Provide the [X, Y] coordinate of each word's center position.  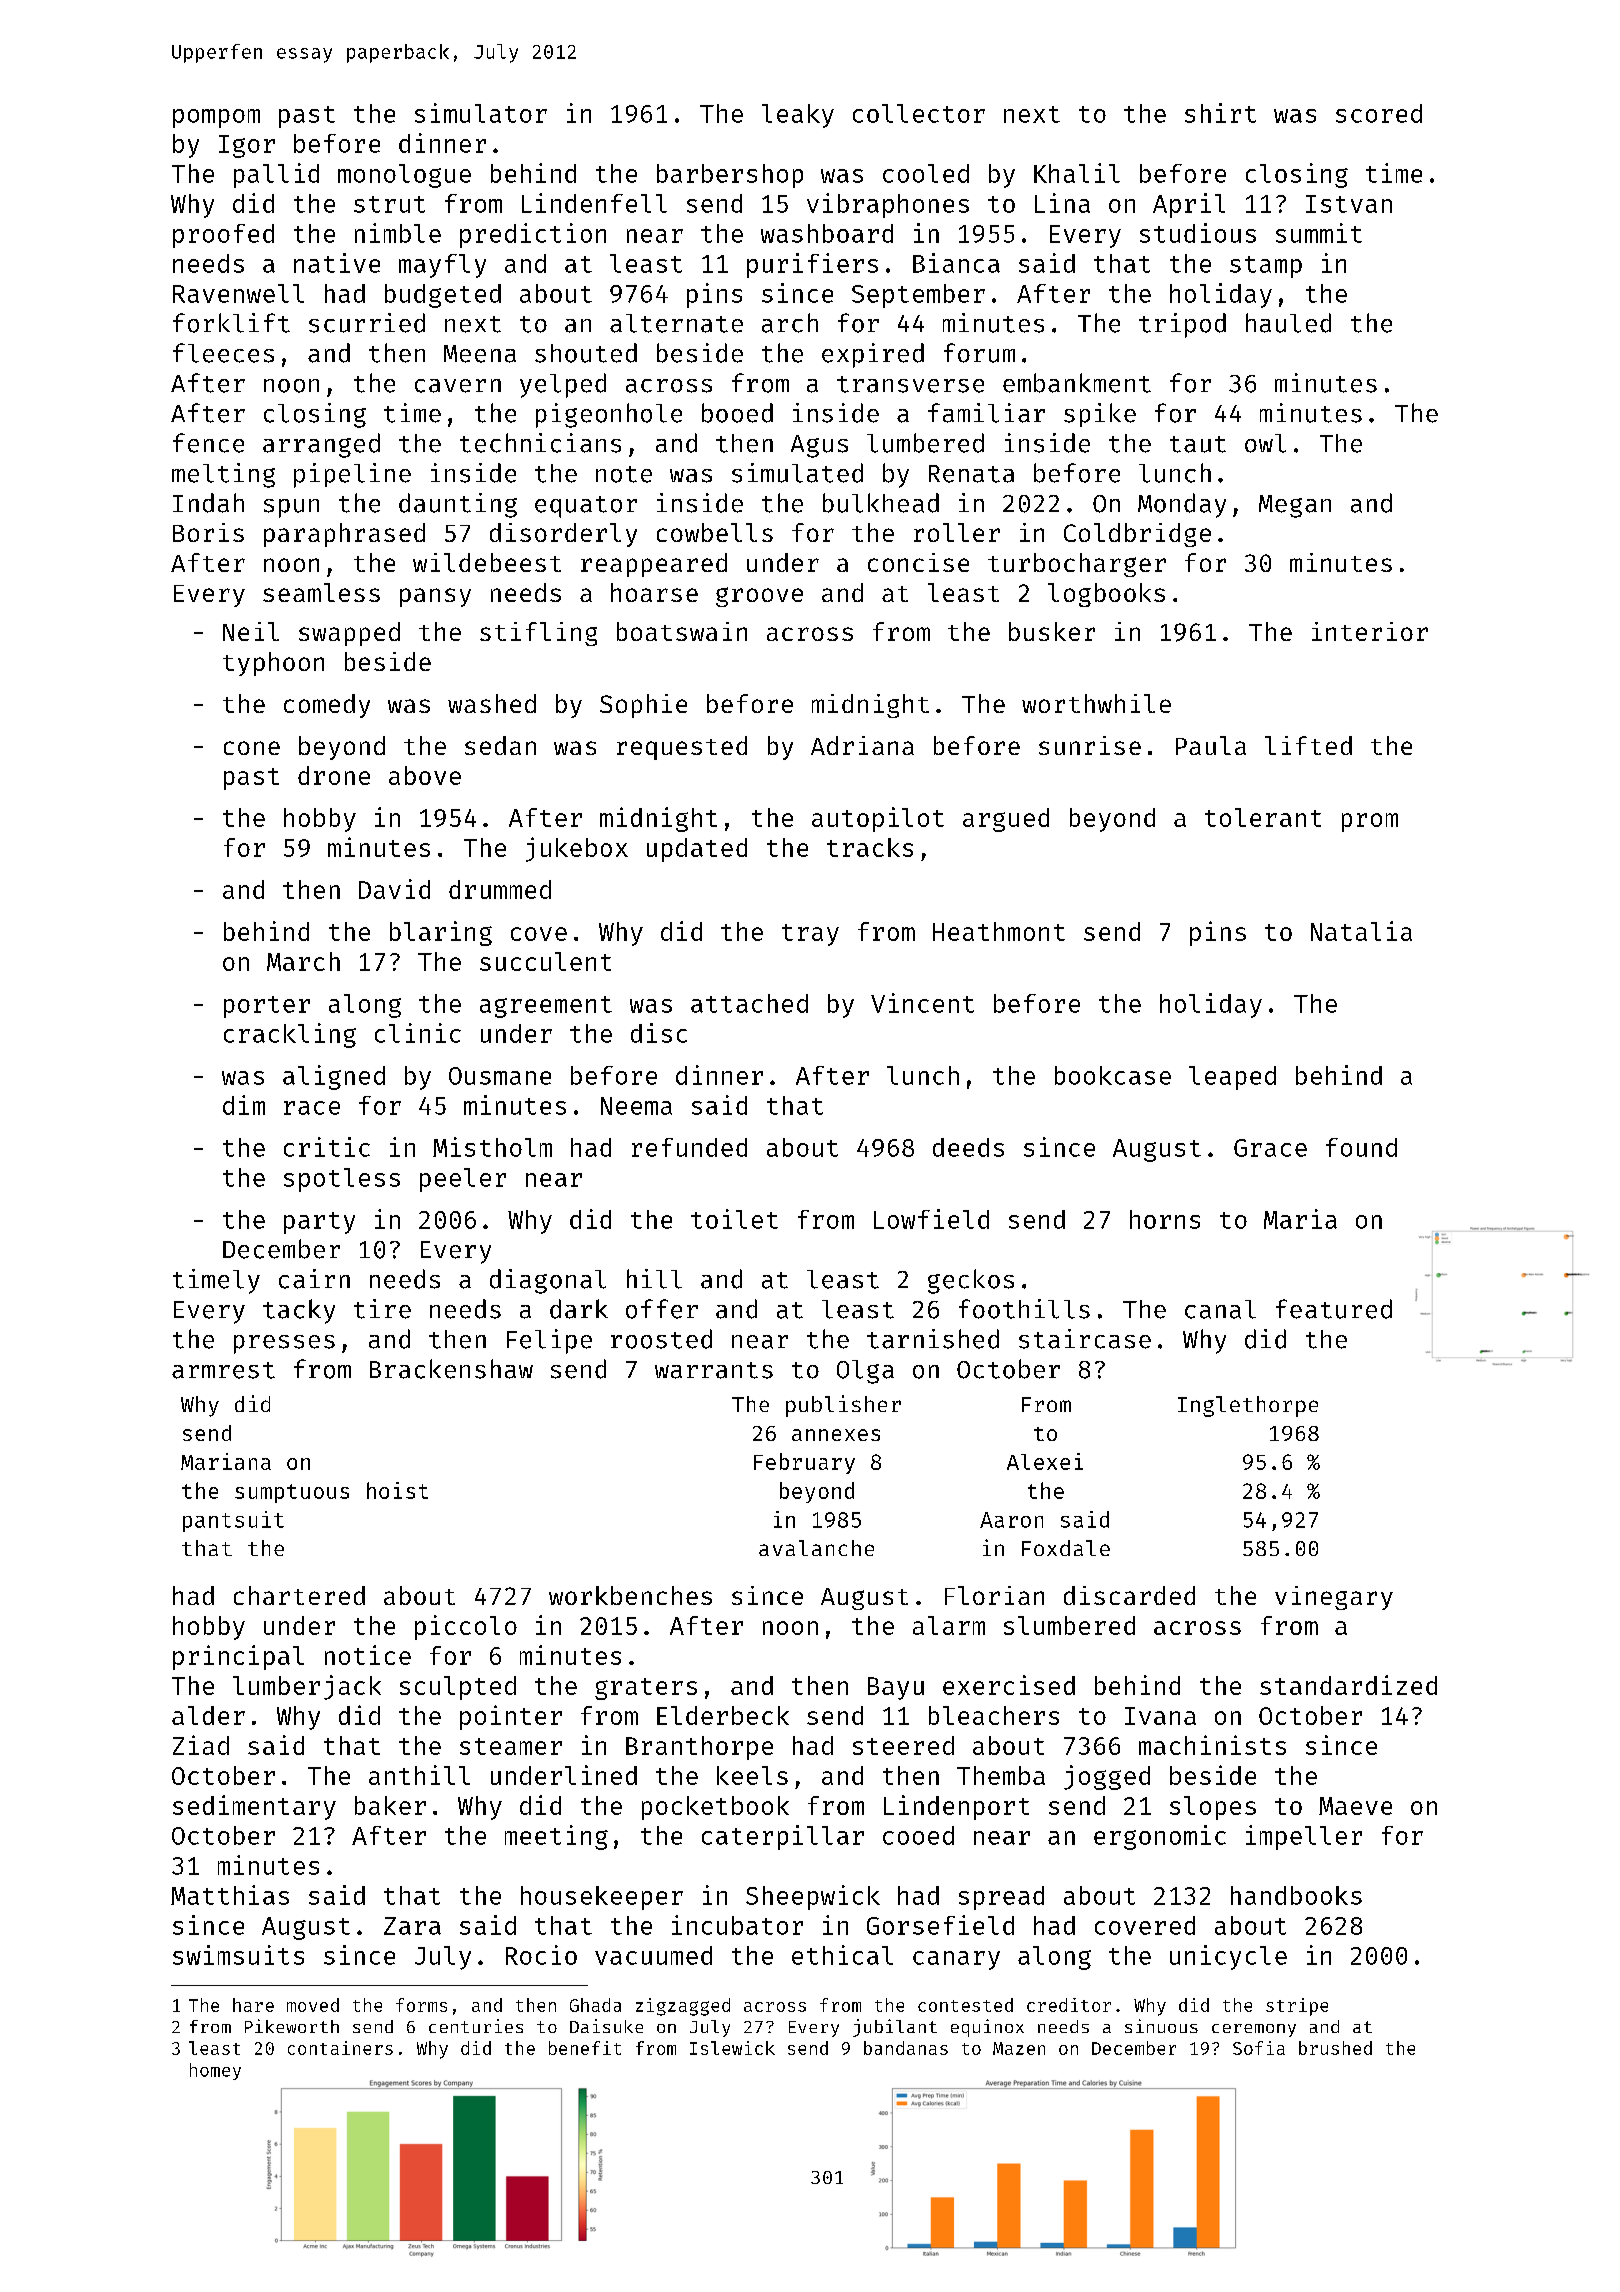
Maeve [1355, 1806]
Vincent [922, 1003]
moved [313, 2005]
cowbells [715, 532]
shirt [1220, 113]
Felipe [549, 1341]
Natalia [1361, 931]
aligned [334, 1077]
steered [903, 1745]
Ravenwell [238, 293]
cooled [926, 173]
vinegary [1334, 1598]
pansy [435, 597]
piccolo [466, 1627]
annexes [836, 1435]
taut [1198, 444]
